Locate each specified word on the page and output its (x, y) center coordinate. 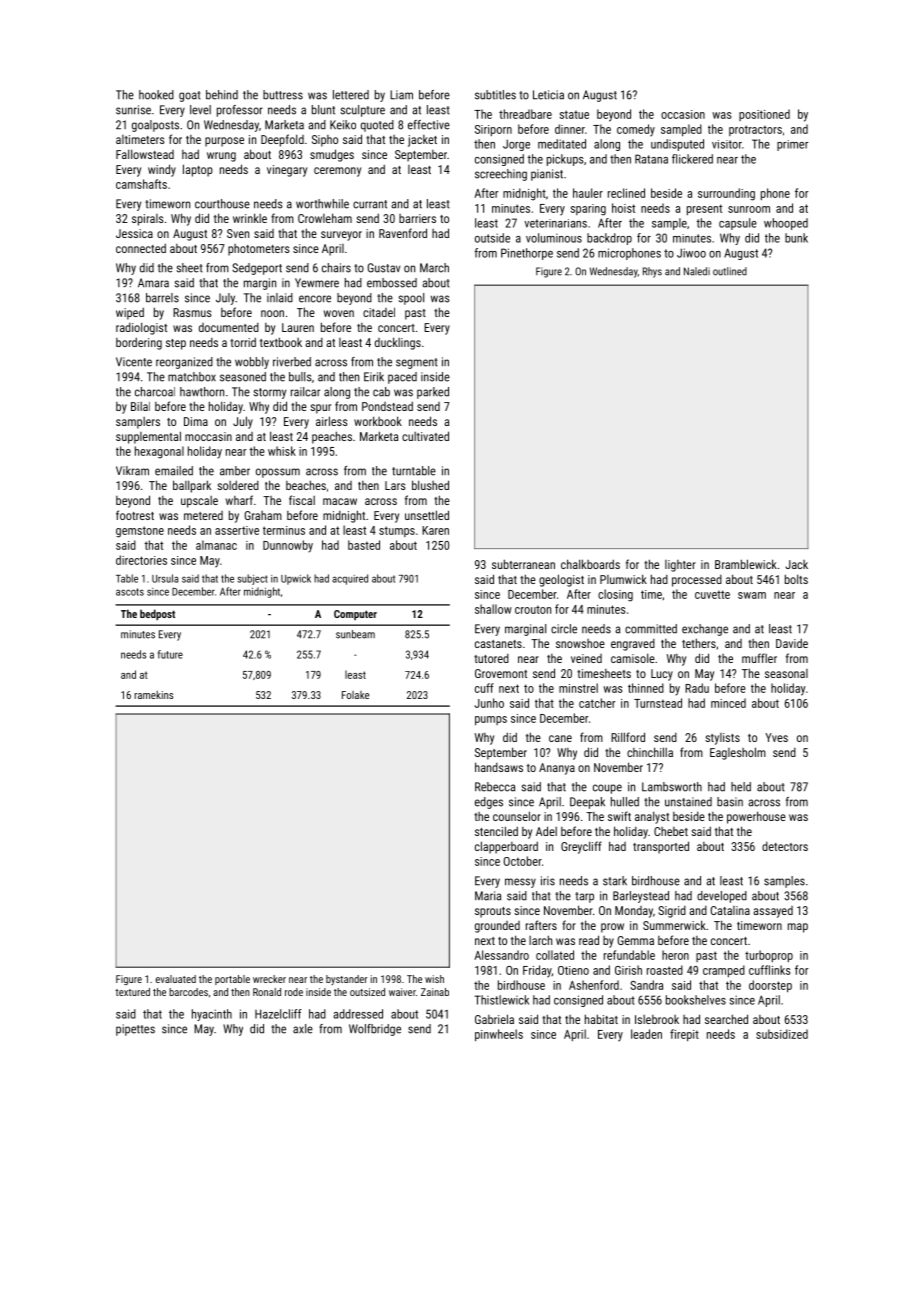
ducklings (398, 343)
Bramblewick (746, 564)
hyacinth (212, 1015)
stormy (269, 393)
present (704, 209)
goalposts (155, 126)
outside (492, 238)
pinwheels (499, 1035)
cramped (724, 971)
